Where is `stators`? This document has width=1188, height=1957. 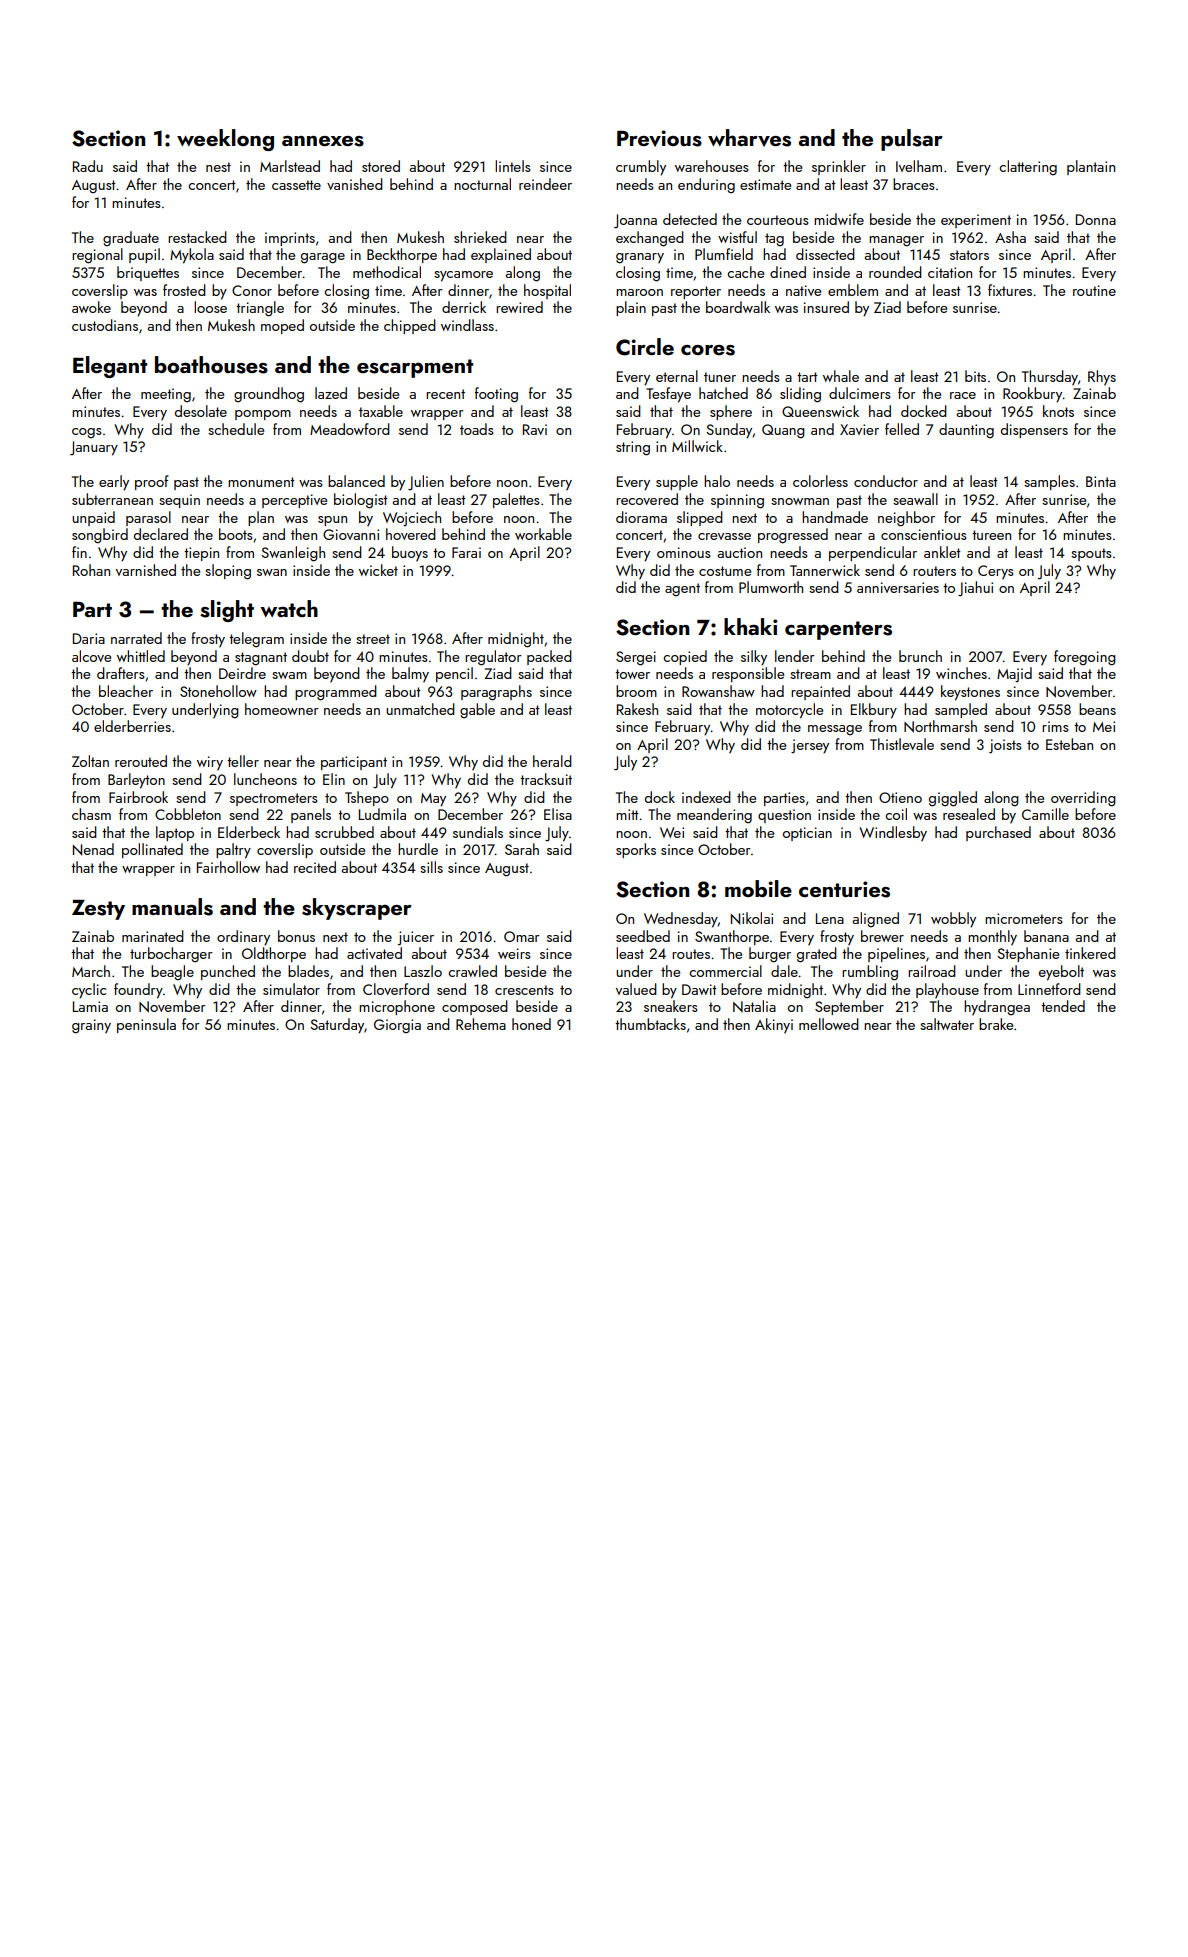
stators is located at coordinates (969, 255).
